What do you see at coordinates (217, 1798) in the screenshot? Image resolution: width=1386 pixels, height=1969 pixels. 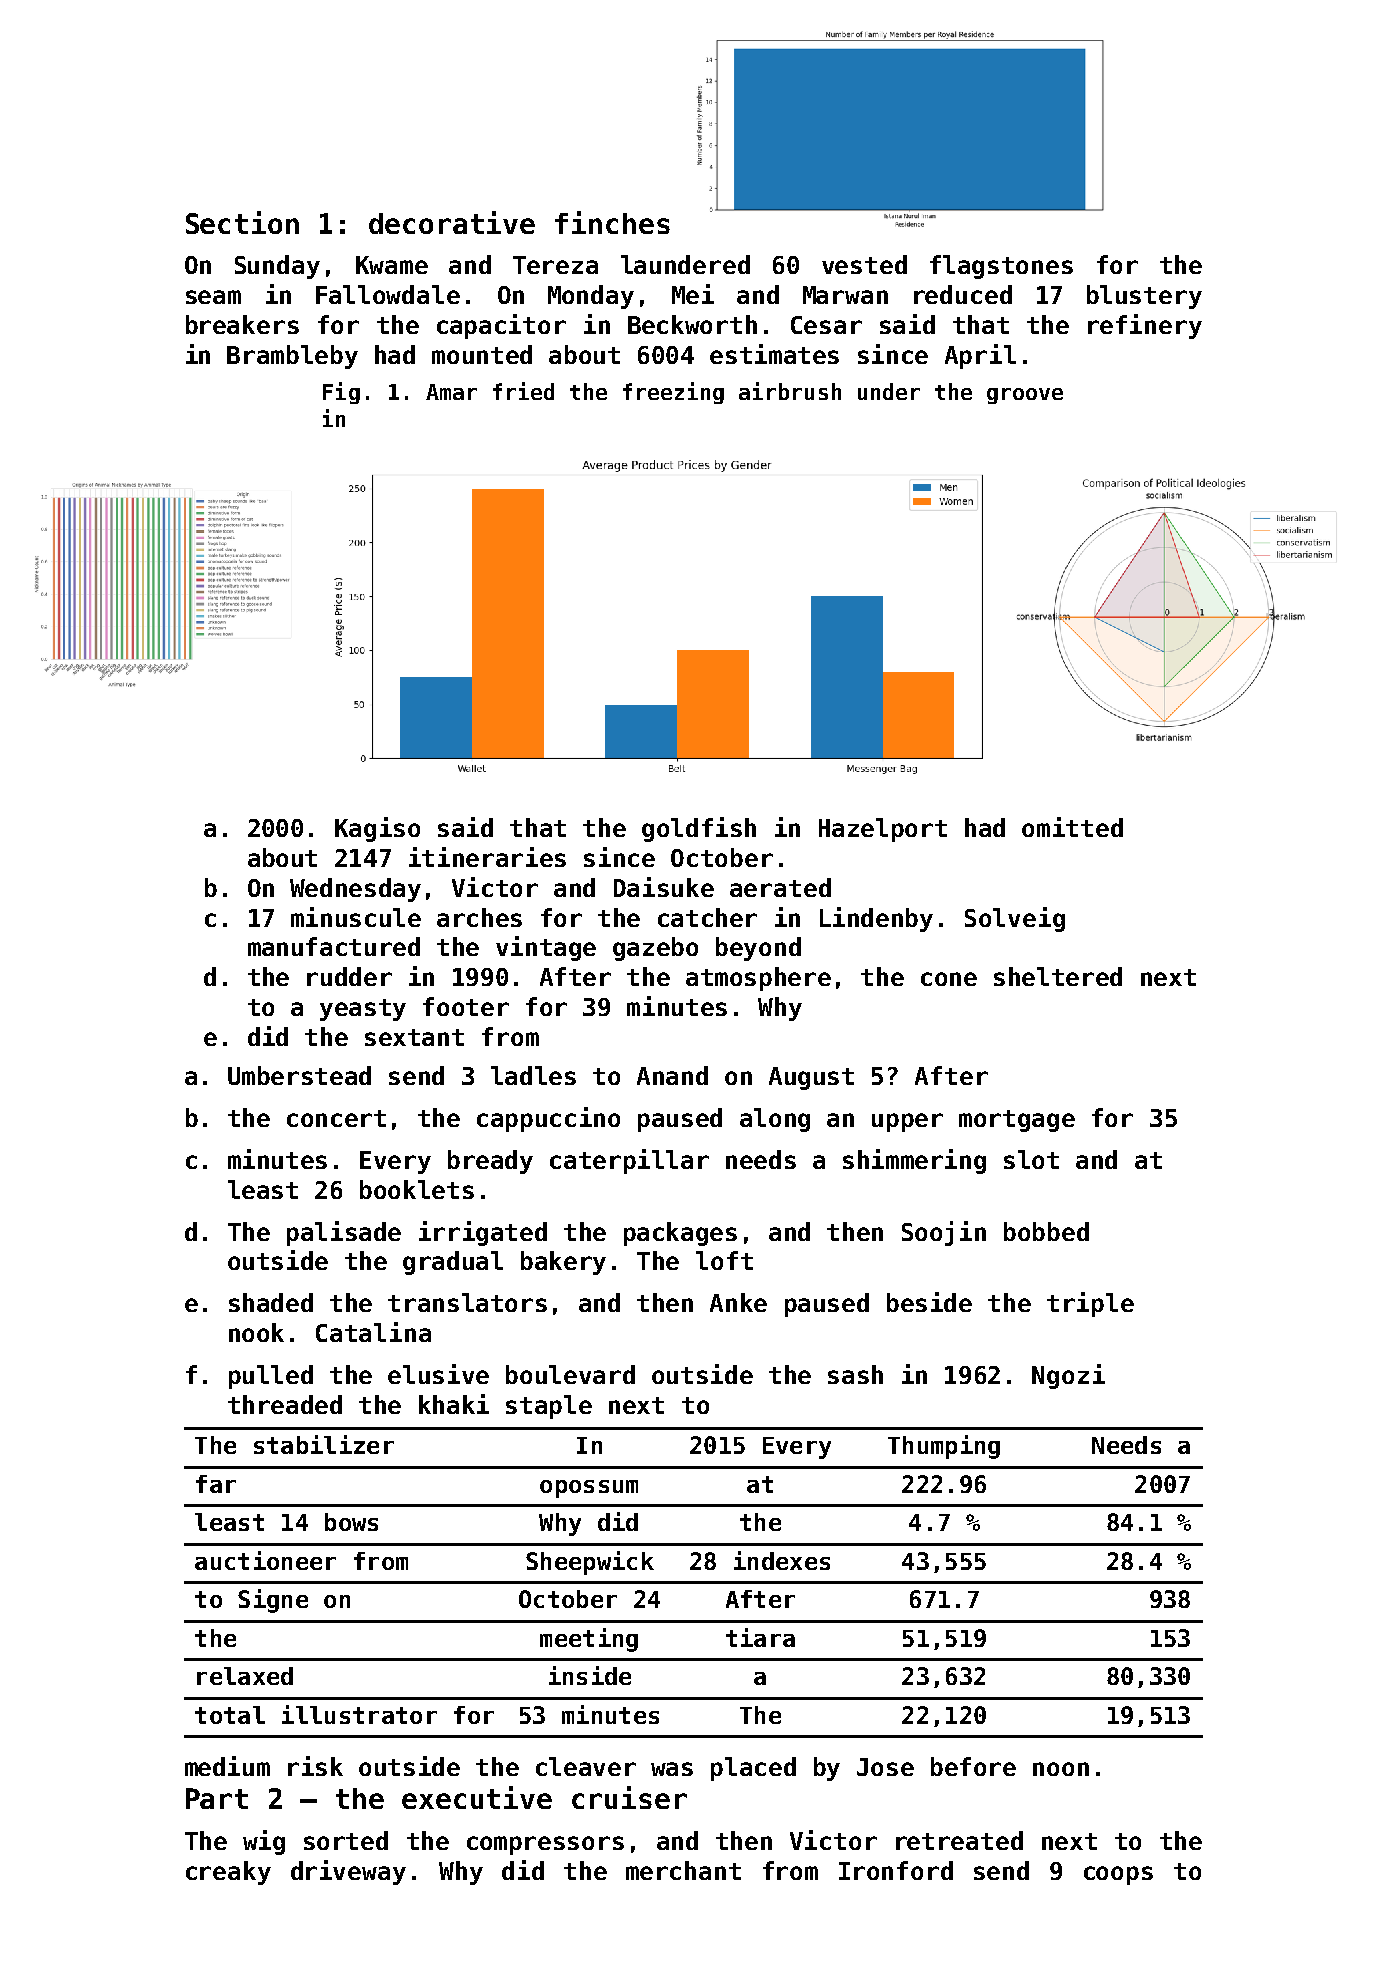 I see `Part` at bounding box center [217, 1798].
